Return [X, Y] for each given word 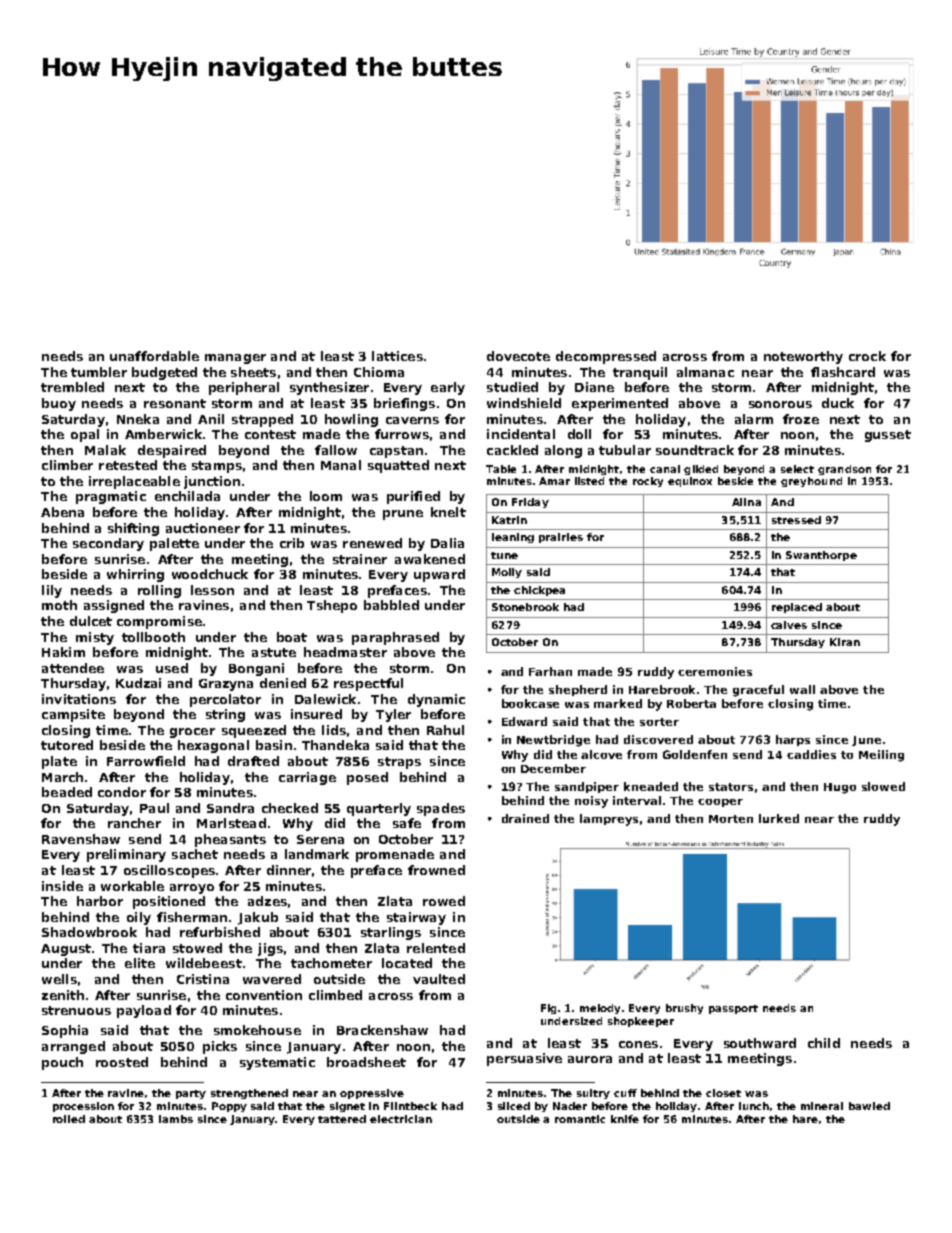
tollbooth [153, 637]
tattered [342, 1119]
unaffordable [154, 356]
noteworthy [803, 357]
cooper [720, 803]
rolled [69, 1119]
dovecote [518, 356]
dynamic [436, 700]
